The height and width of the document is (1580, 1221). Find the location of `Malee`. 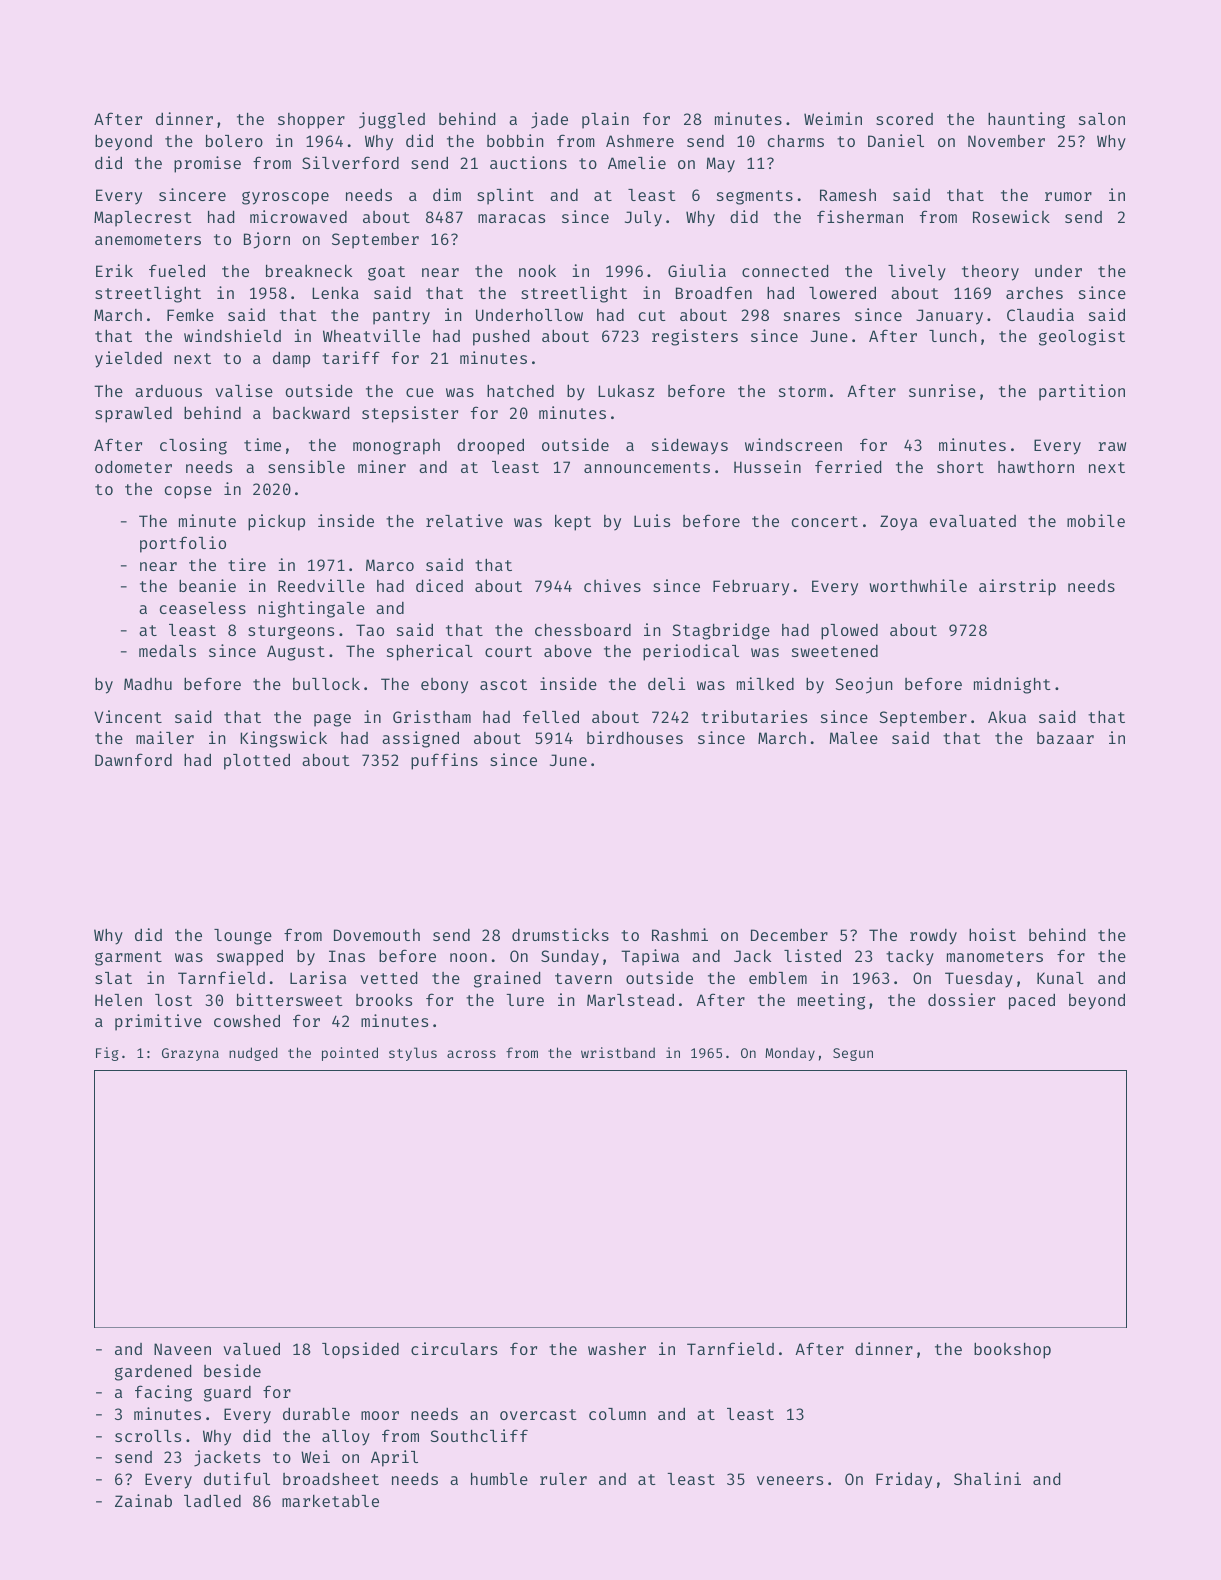

Malee is located at coordinates (854, 738).
